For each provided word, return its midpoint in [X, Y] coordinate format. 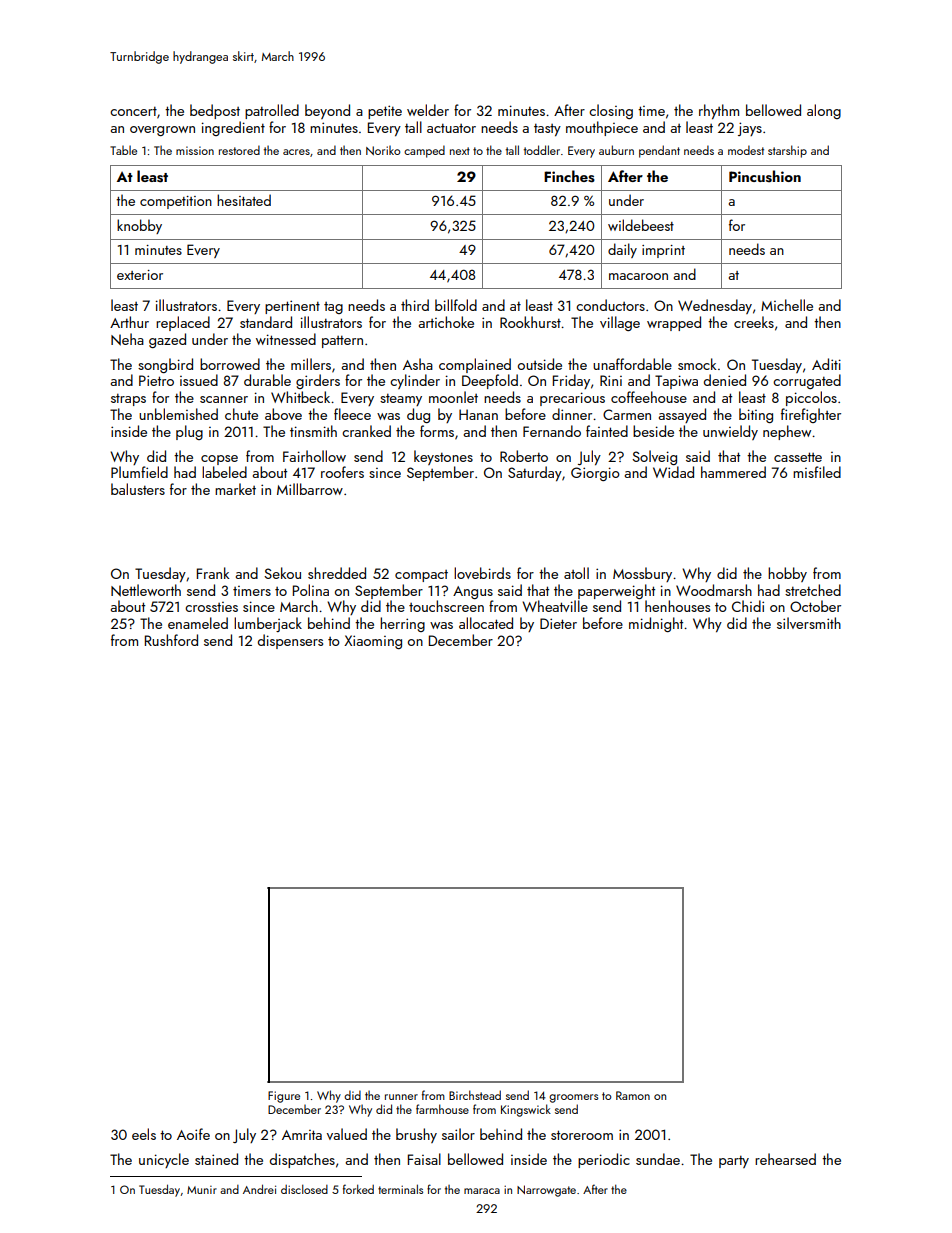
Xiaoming [373, 642]
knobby [139, 226]
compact [421, 576]
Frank [213, 573]
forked [358, 1189]
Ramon [633, 1095]
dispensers [290, 641]
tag [333, 308]
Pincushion [765, 176]
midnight [656, 624]
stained [216, 1159]
